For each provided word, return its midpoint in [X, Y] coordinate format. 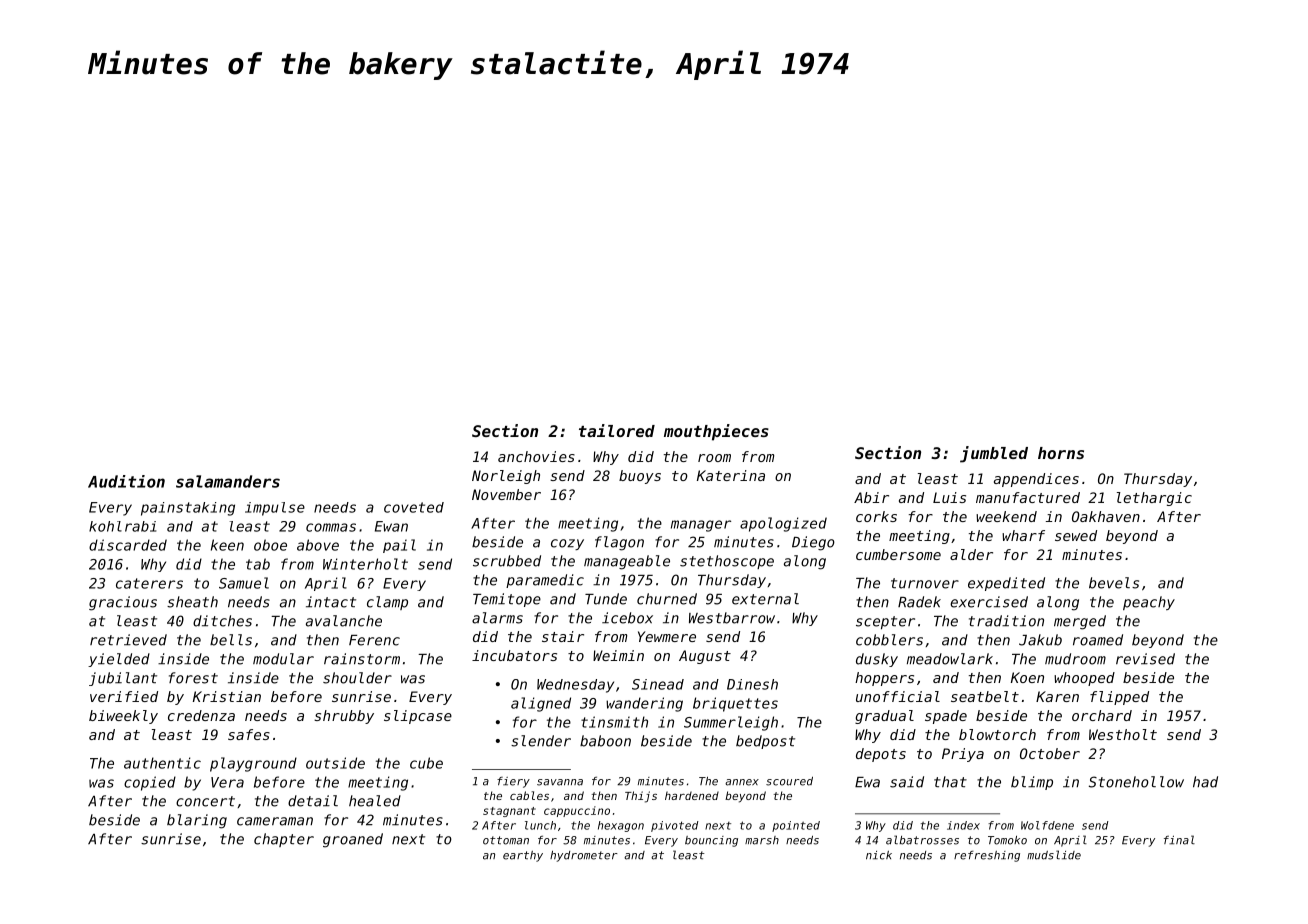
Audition [126, 481]
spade [946, 717]
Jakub [1040, 640]
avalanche [344, 621]
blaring [197, 821]
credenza [201, 715]
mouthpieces [716, 432]
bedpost [765, 742]
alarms [497, 618]
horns [1061, 453]
